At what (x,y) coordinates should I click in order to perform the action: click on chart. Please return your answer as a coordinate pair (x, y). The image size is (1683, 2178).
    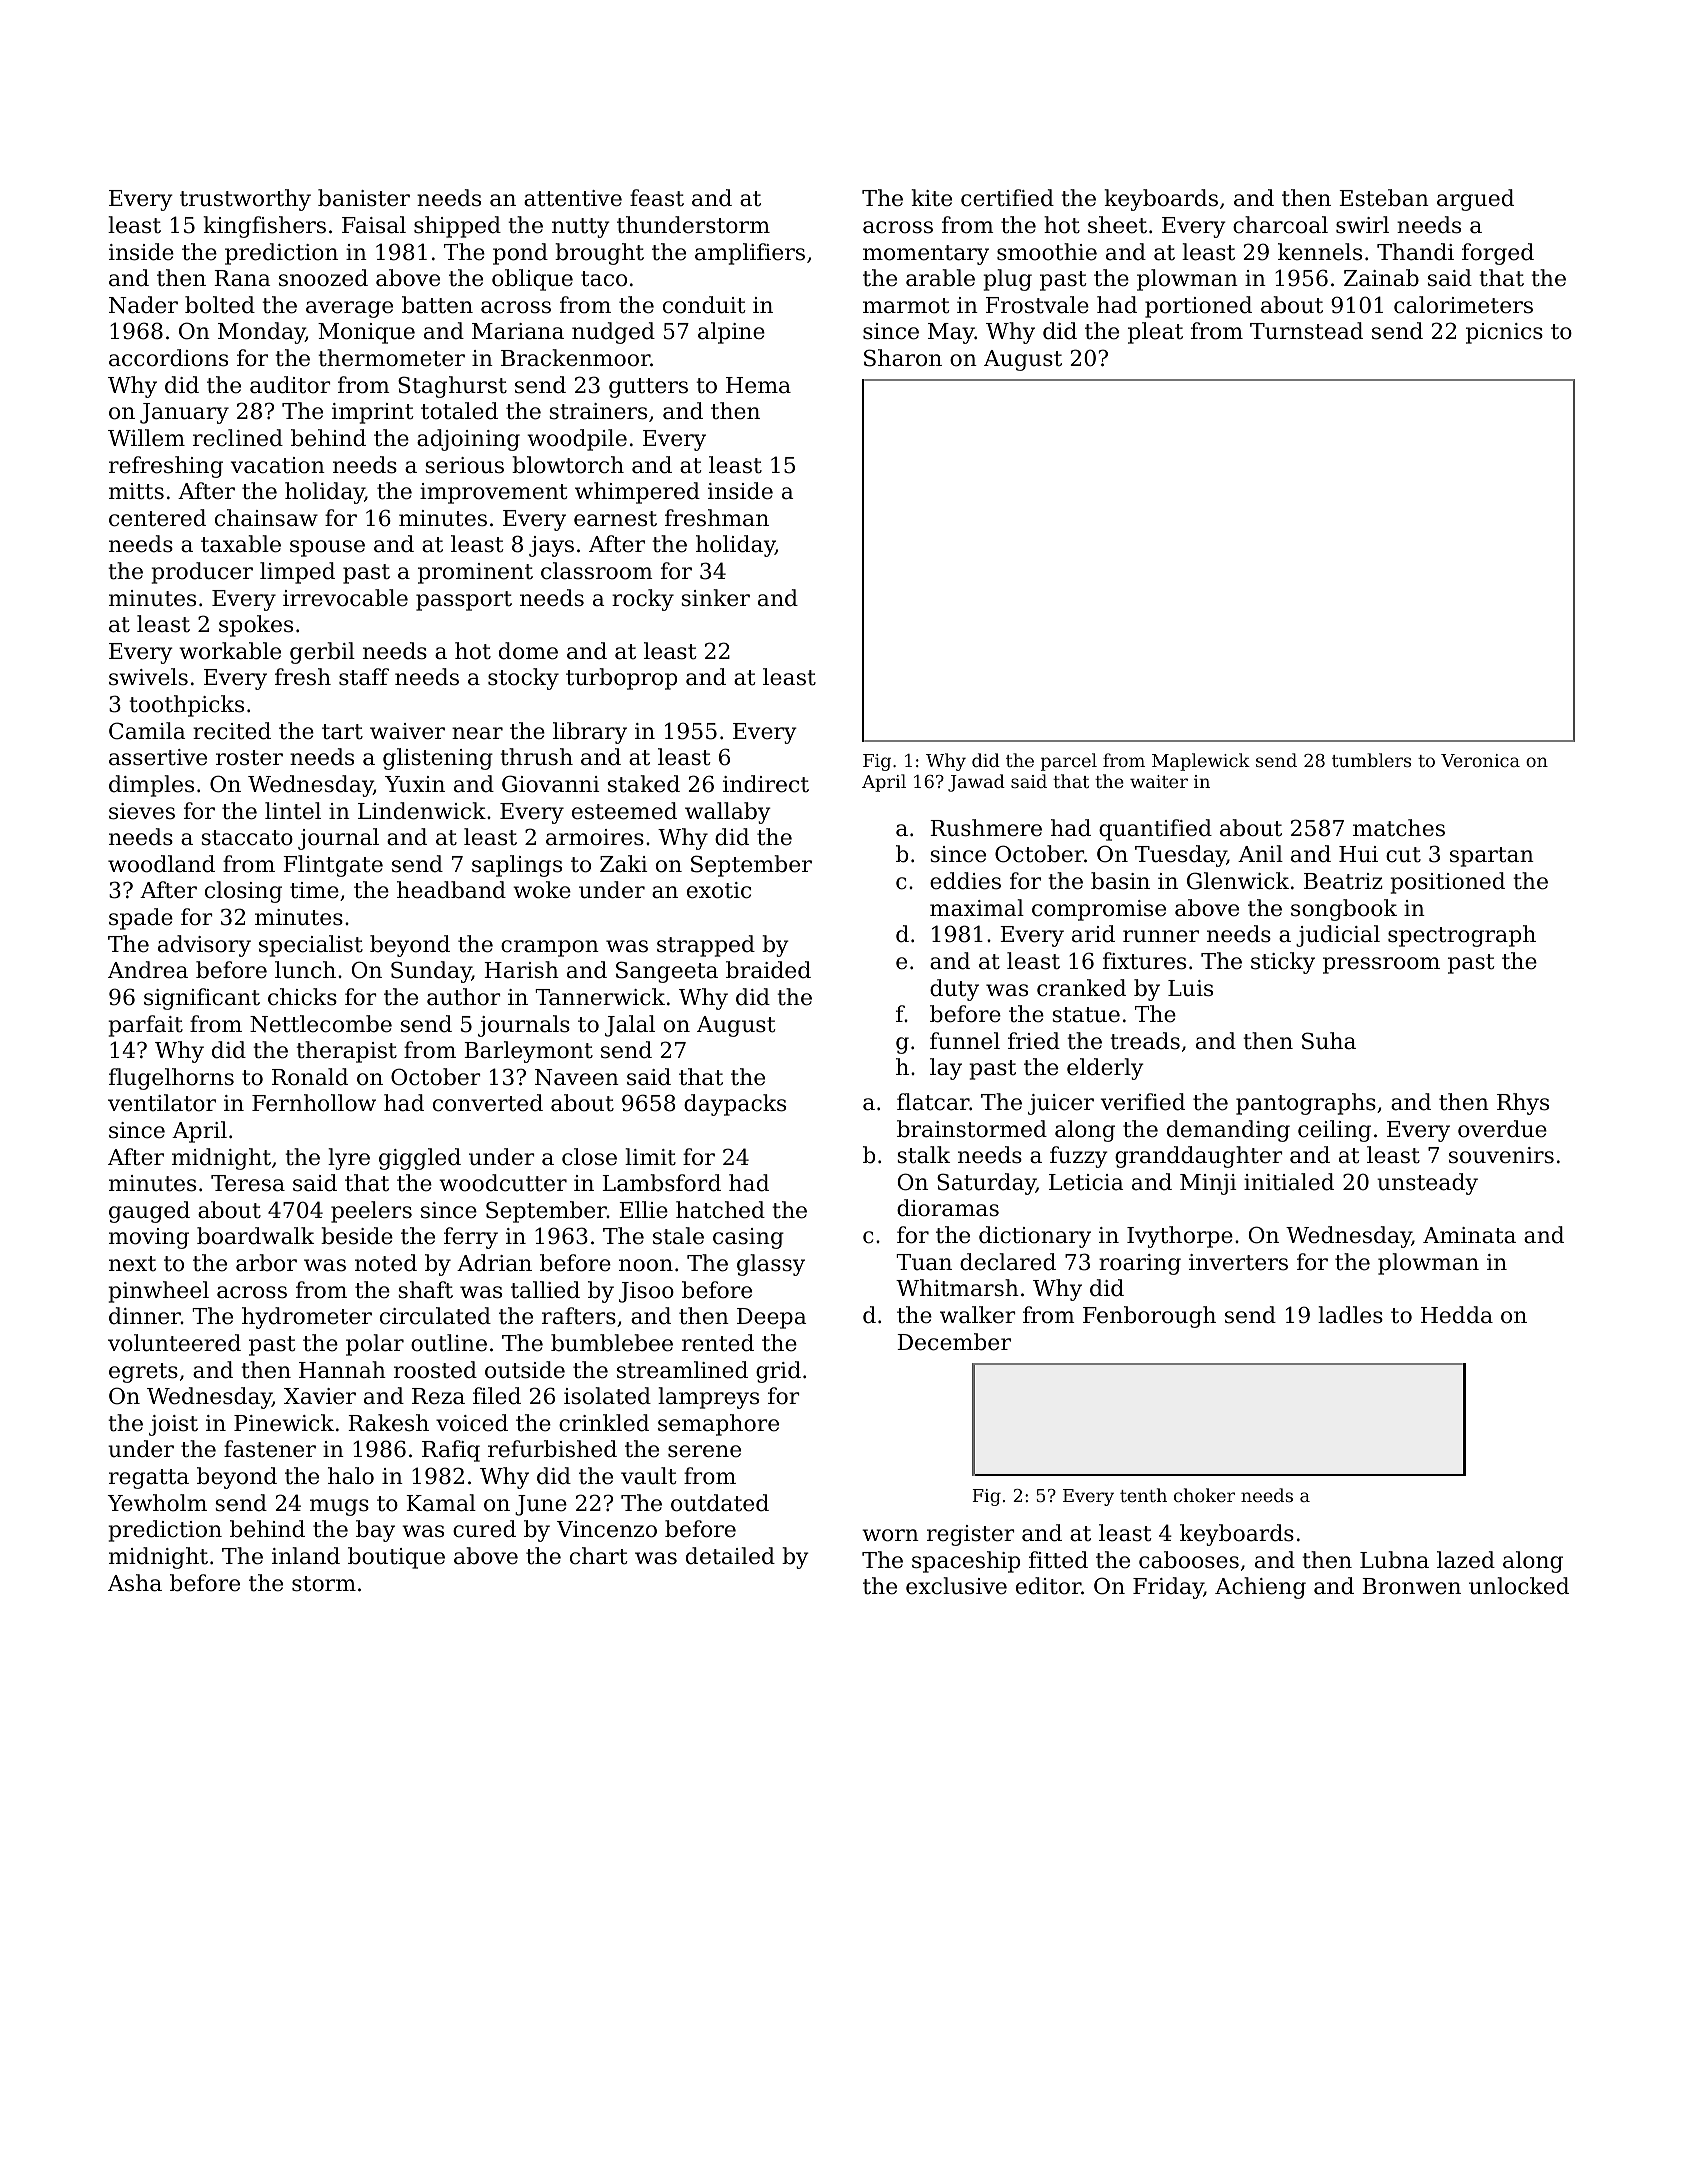
    Looking at the image, I should click on (598, 1556).
